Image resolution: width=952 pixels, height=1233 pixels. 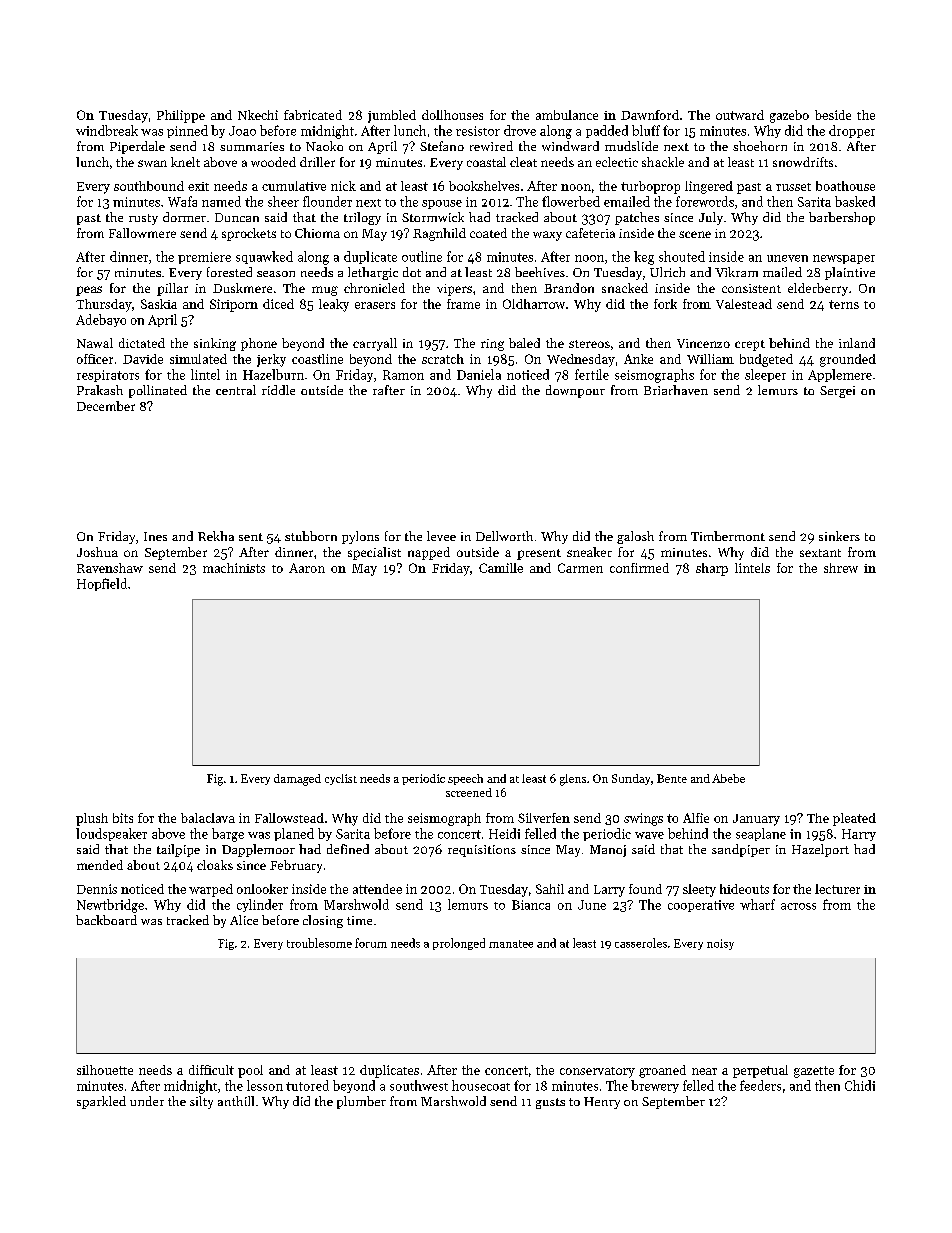 What do you see at coordinates (793, 187) in the image?
I see `russet` at bounding box center [793, 187].
